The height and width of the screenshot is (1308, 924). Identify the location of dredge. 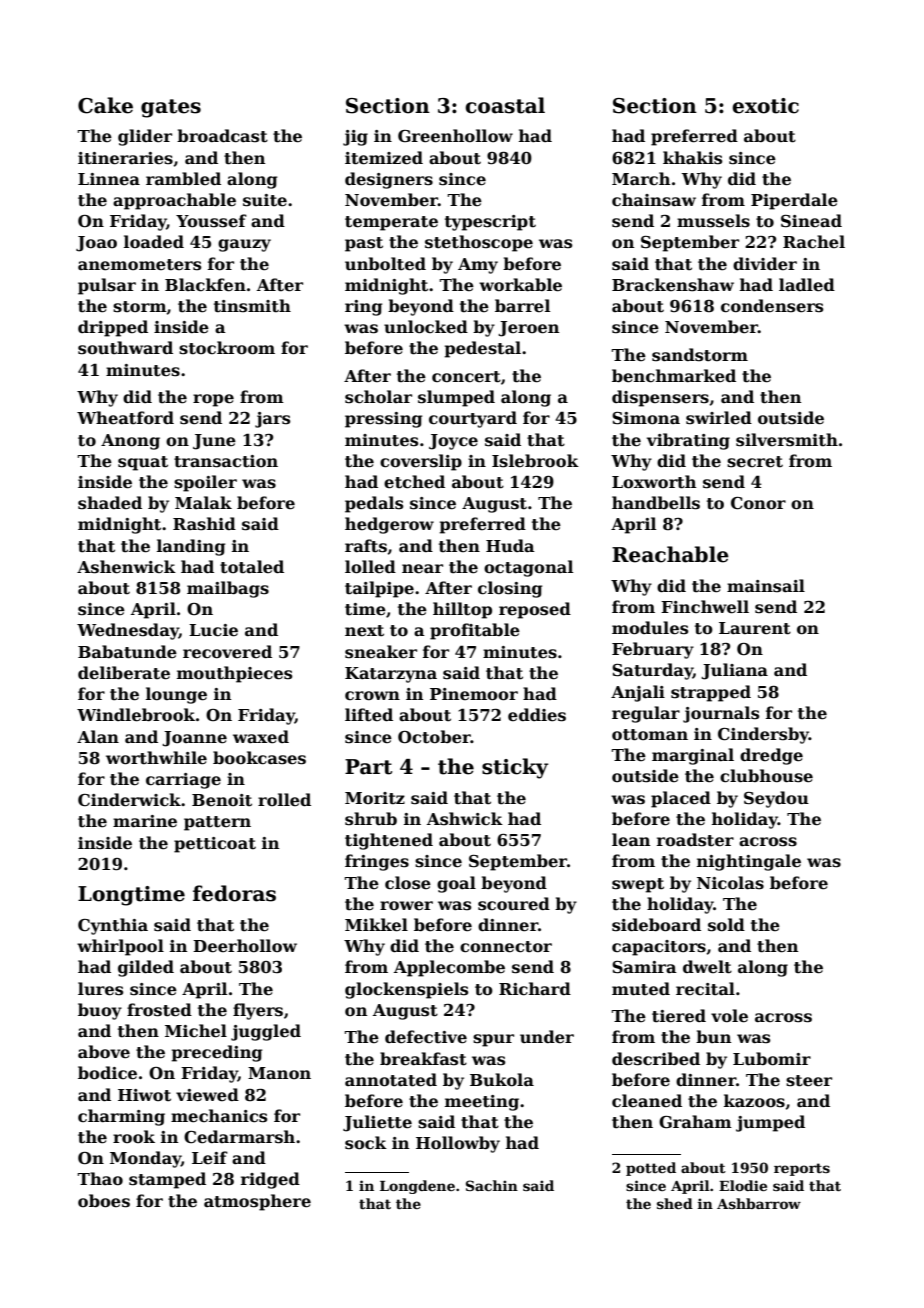
(771, 756).
